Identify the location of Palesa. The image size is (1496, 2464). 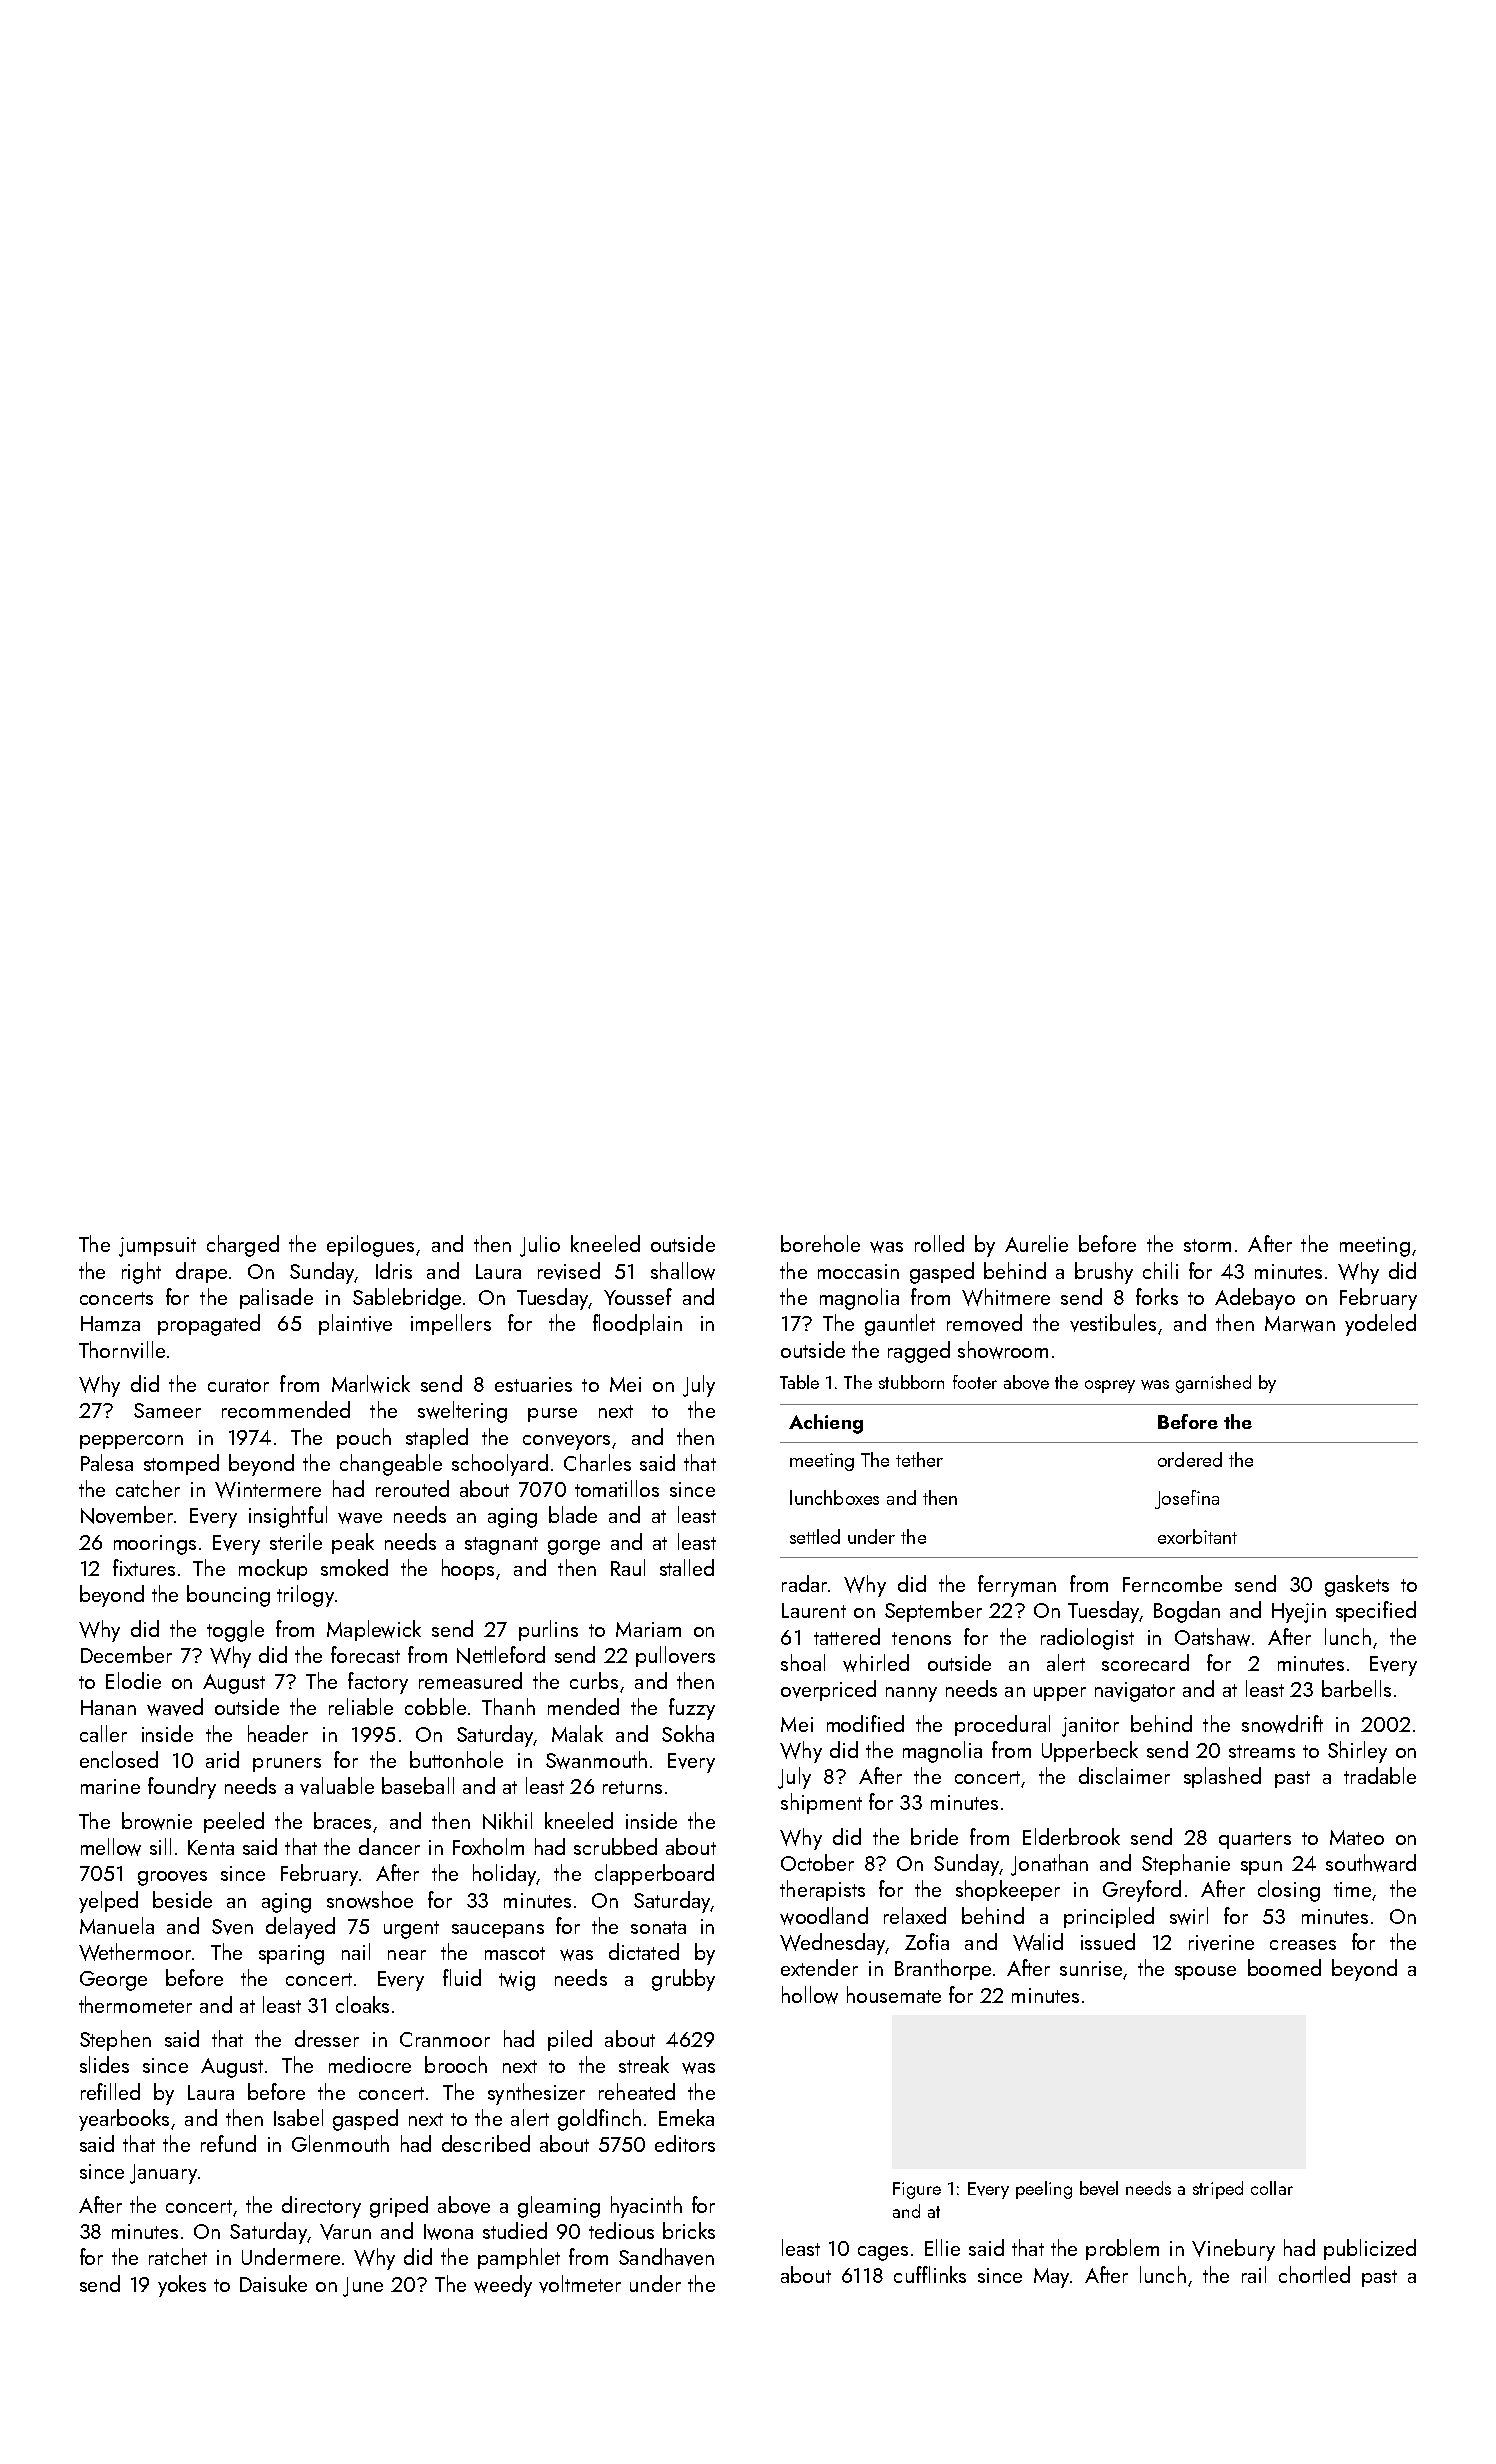
(107, 1462).
